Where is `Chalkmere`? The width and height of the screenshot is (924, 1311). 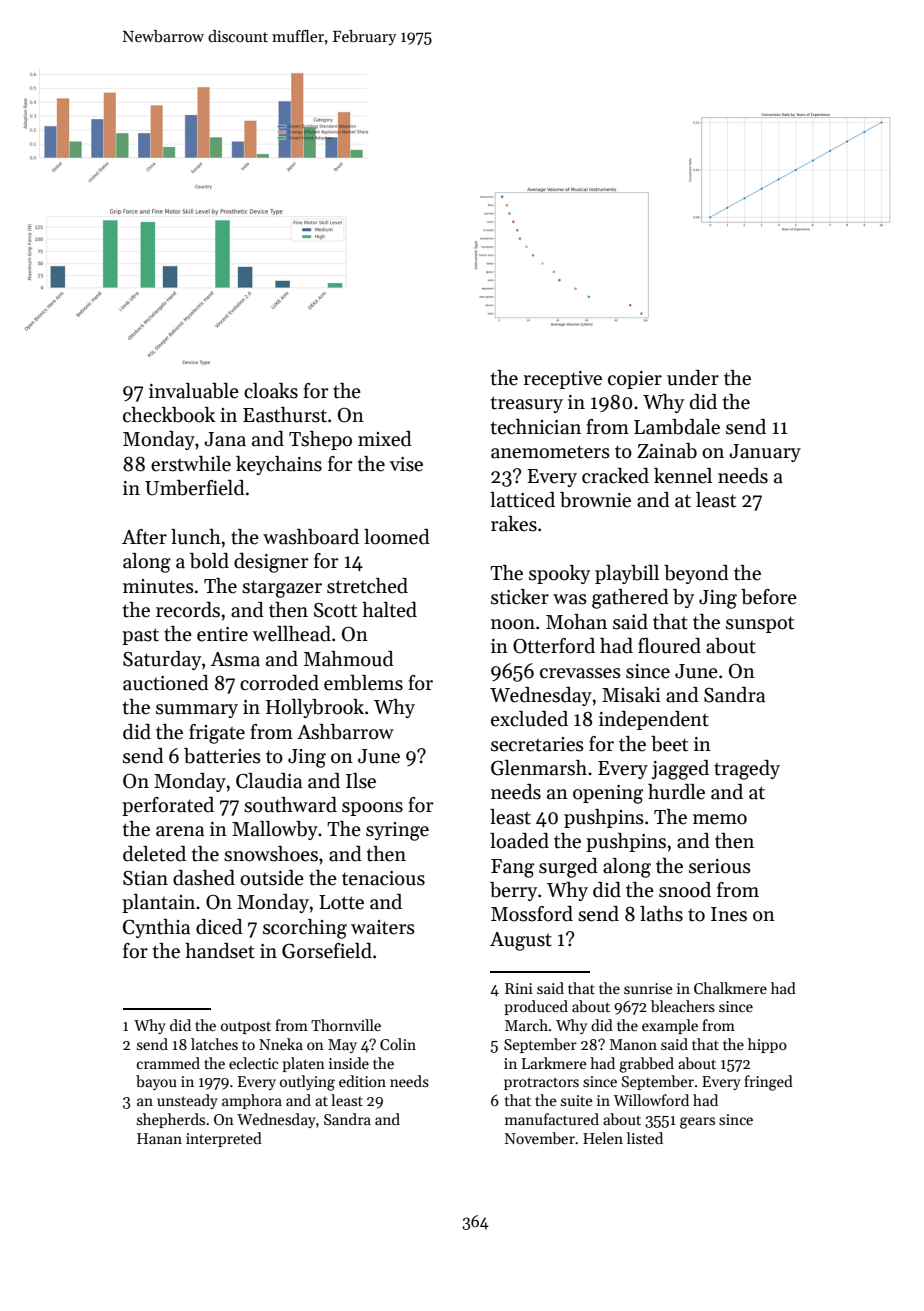 Chalkmere is located at coordinates (730, 988).
